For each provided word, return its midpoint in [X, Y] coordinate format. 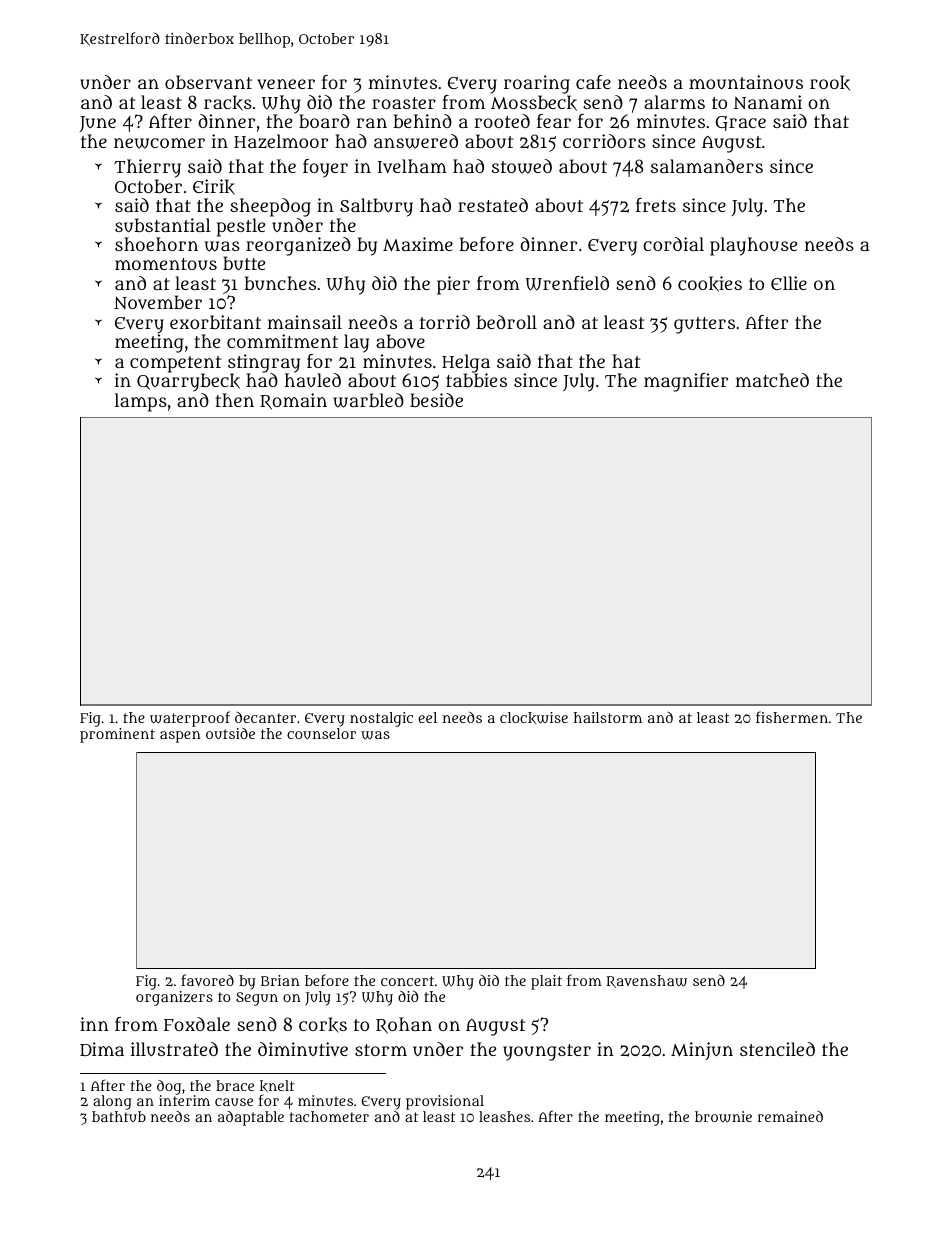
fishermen [792, 717]
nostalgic [381, 719]
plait [546, 982]
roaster [404, 103]
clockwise [534, 718]
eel [427, 717]
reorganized [298, 246]
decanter [265, 717]
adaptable [251, 1118]
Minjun [702, 1051]
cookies [710, 284]
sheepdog [270, 207]
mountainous [746, 82]
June [98, 124]
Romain [293, 401]
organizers [174, 998]
